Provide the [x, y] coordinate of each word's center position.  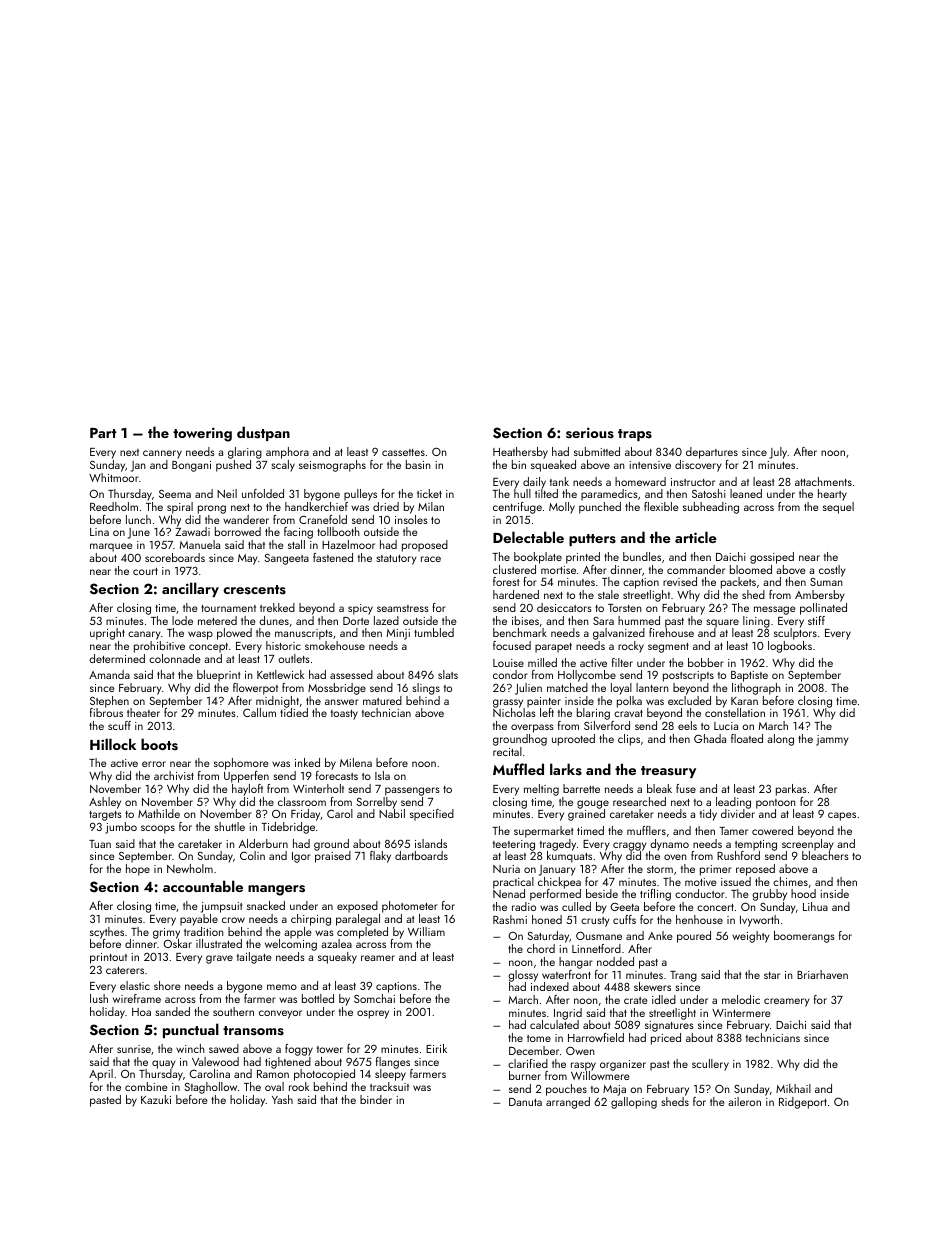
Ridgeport [803, 1103]
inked [307, 762]
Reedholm [114, 506]
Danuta [525, 1102]
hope [138, 870]
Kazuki [156, 1099]
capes [842, 816]
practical [513, 883]
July [778, 453]
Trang [683, 976]
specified [432, 815]
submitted [597, 451]
